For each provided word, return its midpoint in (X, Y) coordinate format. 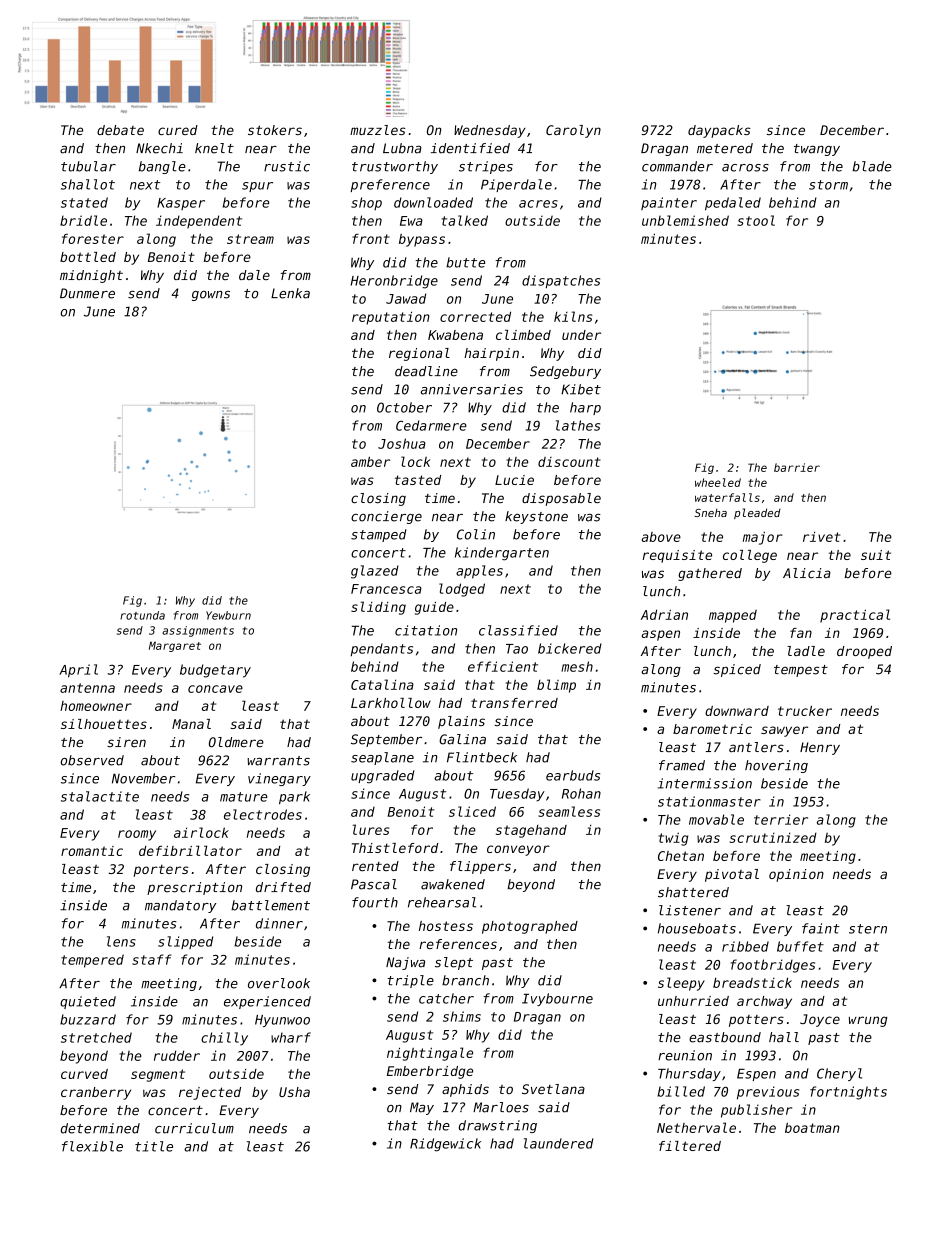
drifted (283, 887)
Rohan (581, 793)
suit (876, 555)
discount (569, 462)
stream (250, 239)
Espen (756, 1075)
